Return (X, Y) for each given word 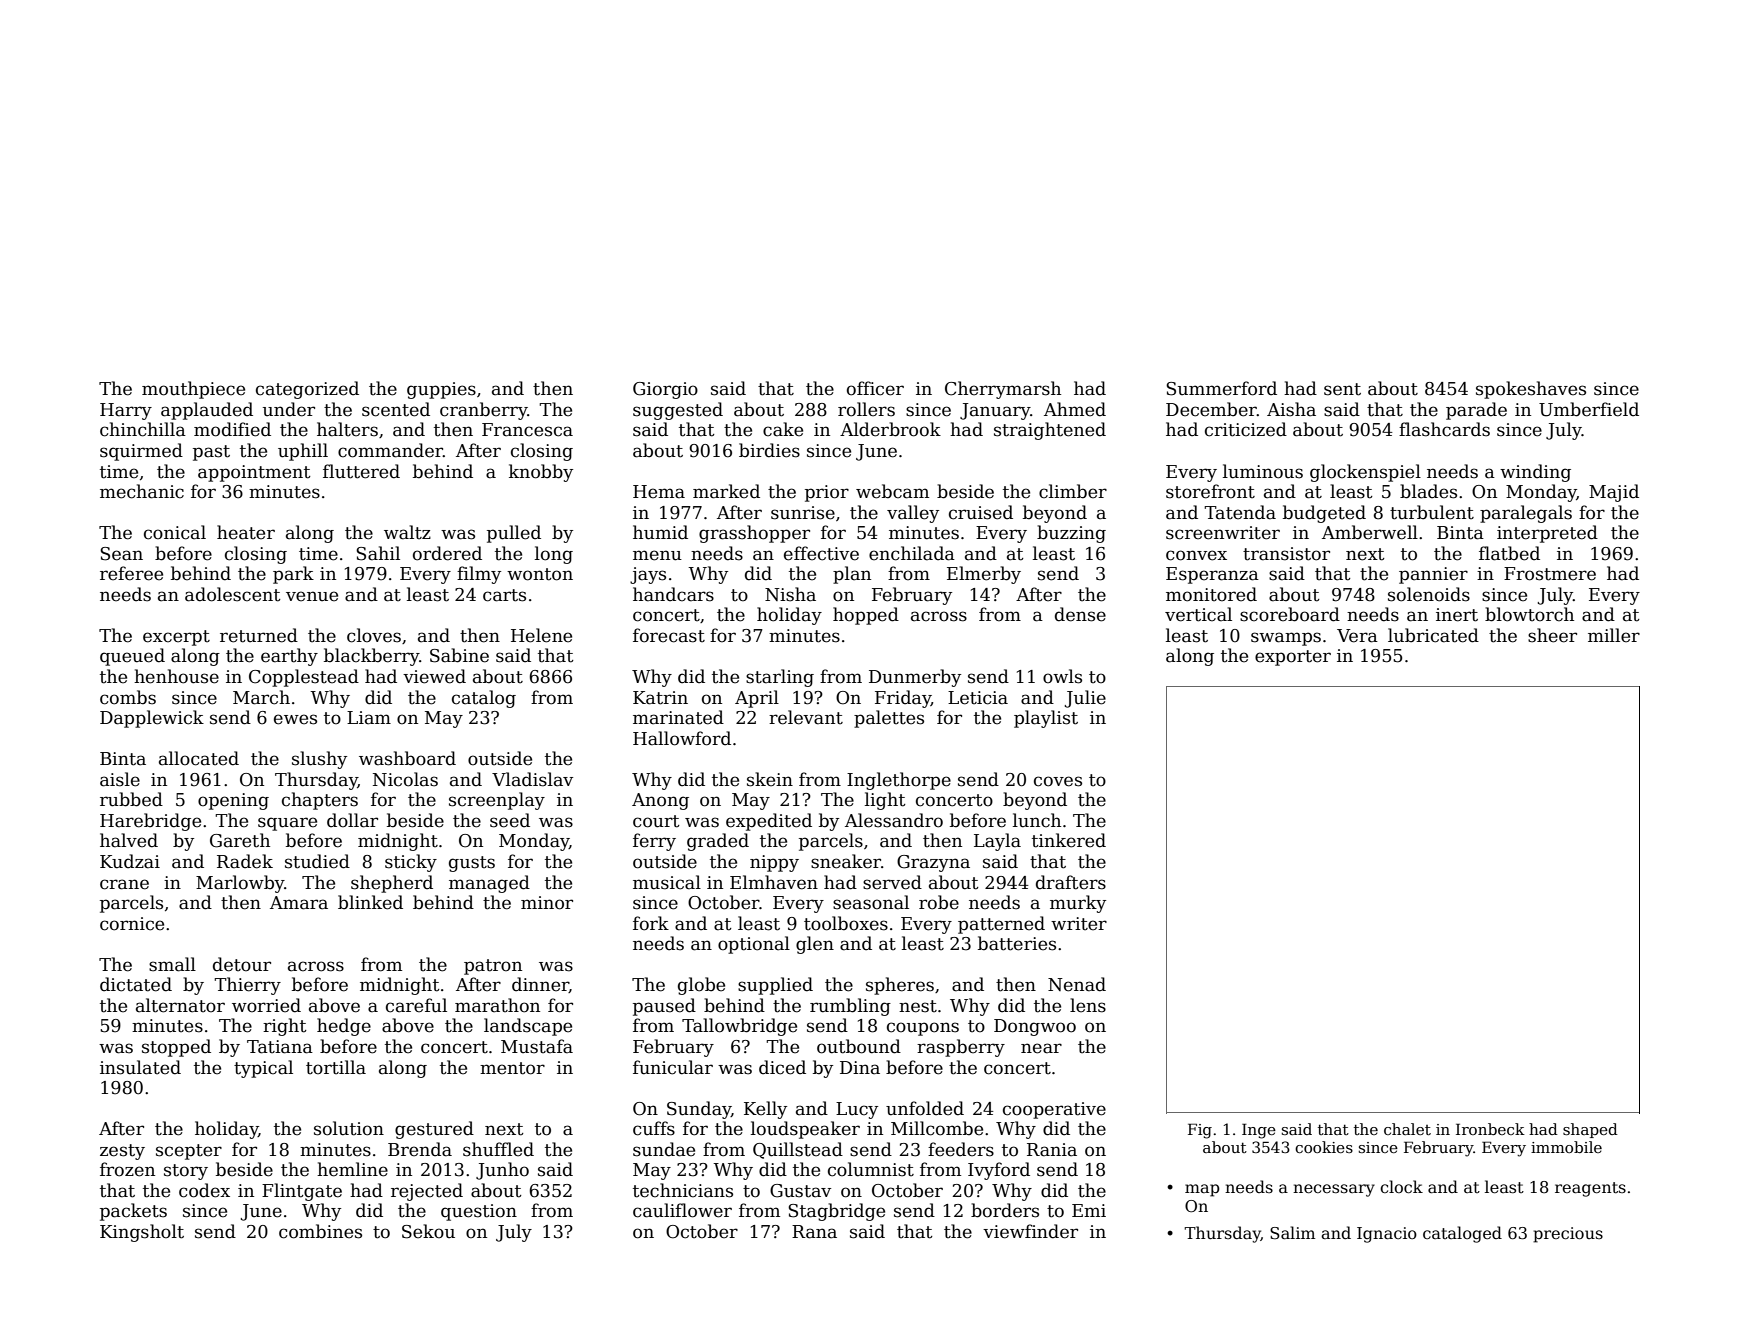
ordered (447, 553)
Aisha (1291, 409)
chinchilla (143, 429)
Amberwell (1370, 532)
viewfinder (1030, 1231)
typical (263, 1069)
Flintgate (302, 1192)
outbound (859, 1046)
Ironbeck (1490, 1129)
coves (1058, 781)
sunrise (803, 513)
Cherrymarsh (1003, 390)
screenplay (497, 801)
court (656, 821)
